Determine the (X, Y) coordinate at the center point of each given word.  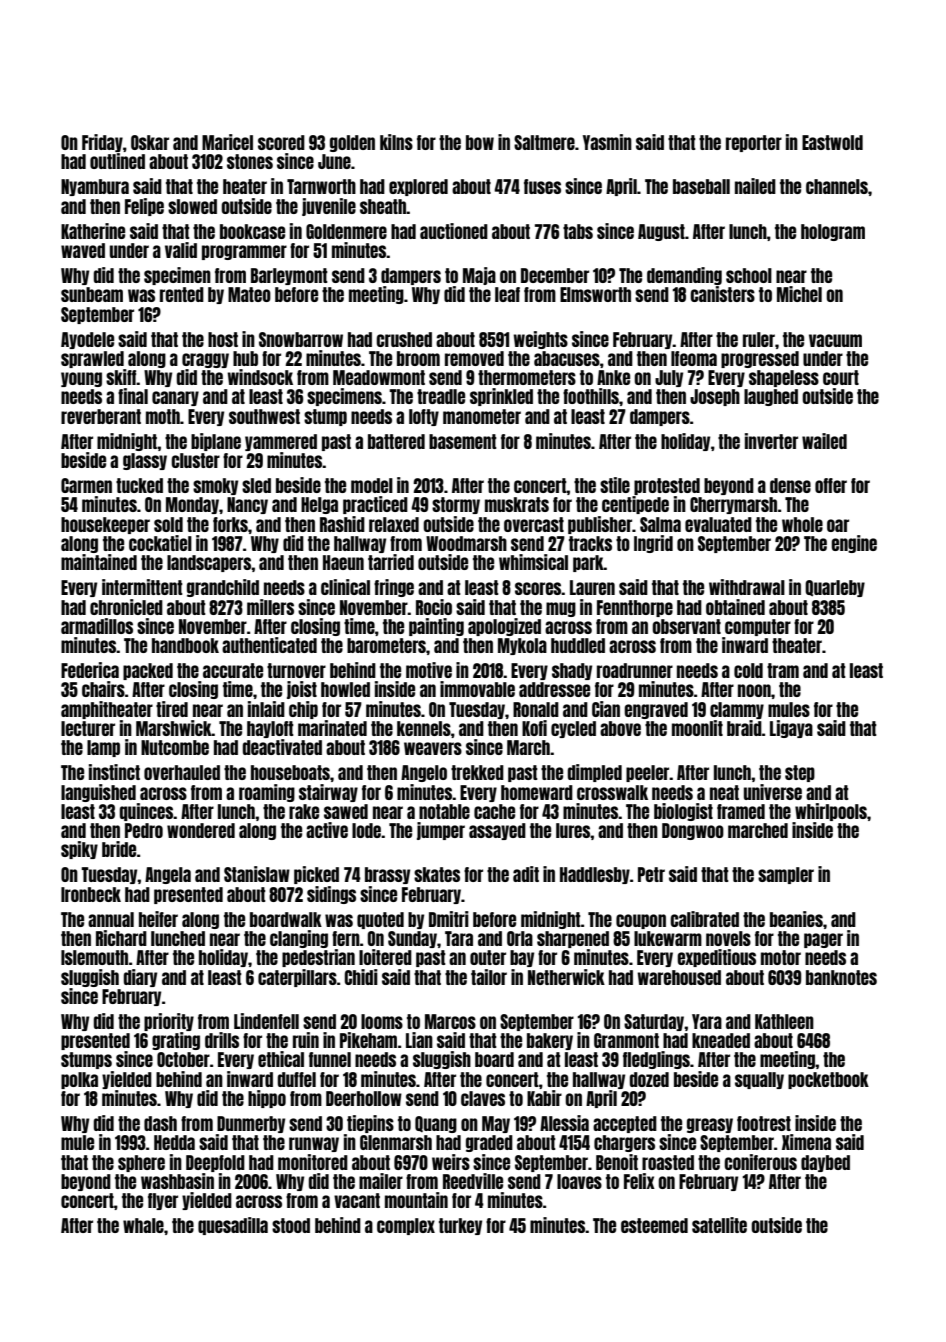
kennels (424, 728)
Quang (436, 1124)
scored (281, 142)
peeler (648, 773)
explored (418, 187)
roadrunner (635, 670)
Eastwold (832, 142)
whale (143, 1225)
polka (79, 1080)
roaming (267, 793)
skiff (121, 377)
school (749, 275)
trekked (477, 772)
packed (148, 671)
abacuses (567, 358)
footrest (764, 1123)
